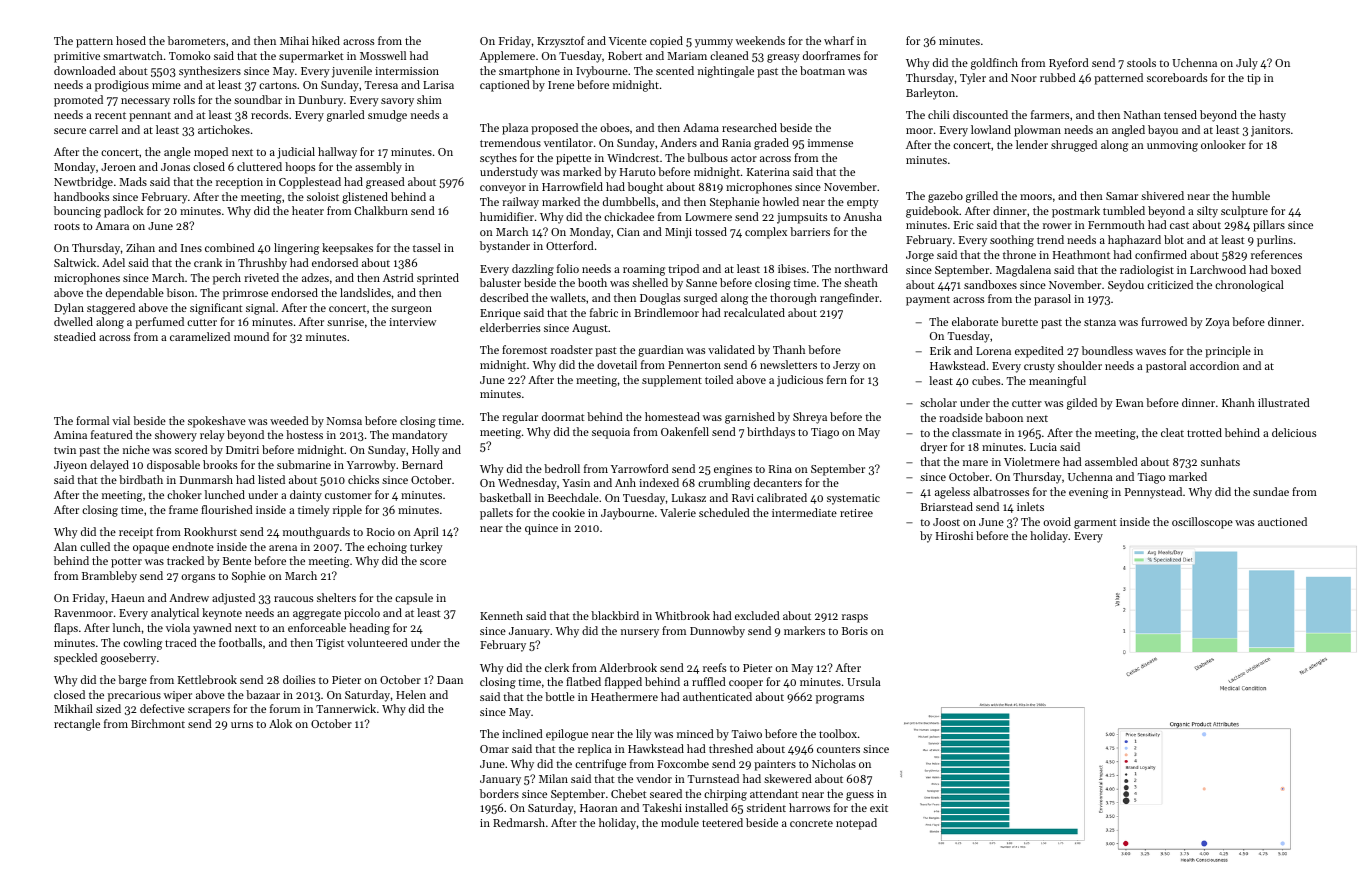  I want to click on hosed, so click(131, 40).
